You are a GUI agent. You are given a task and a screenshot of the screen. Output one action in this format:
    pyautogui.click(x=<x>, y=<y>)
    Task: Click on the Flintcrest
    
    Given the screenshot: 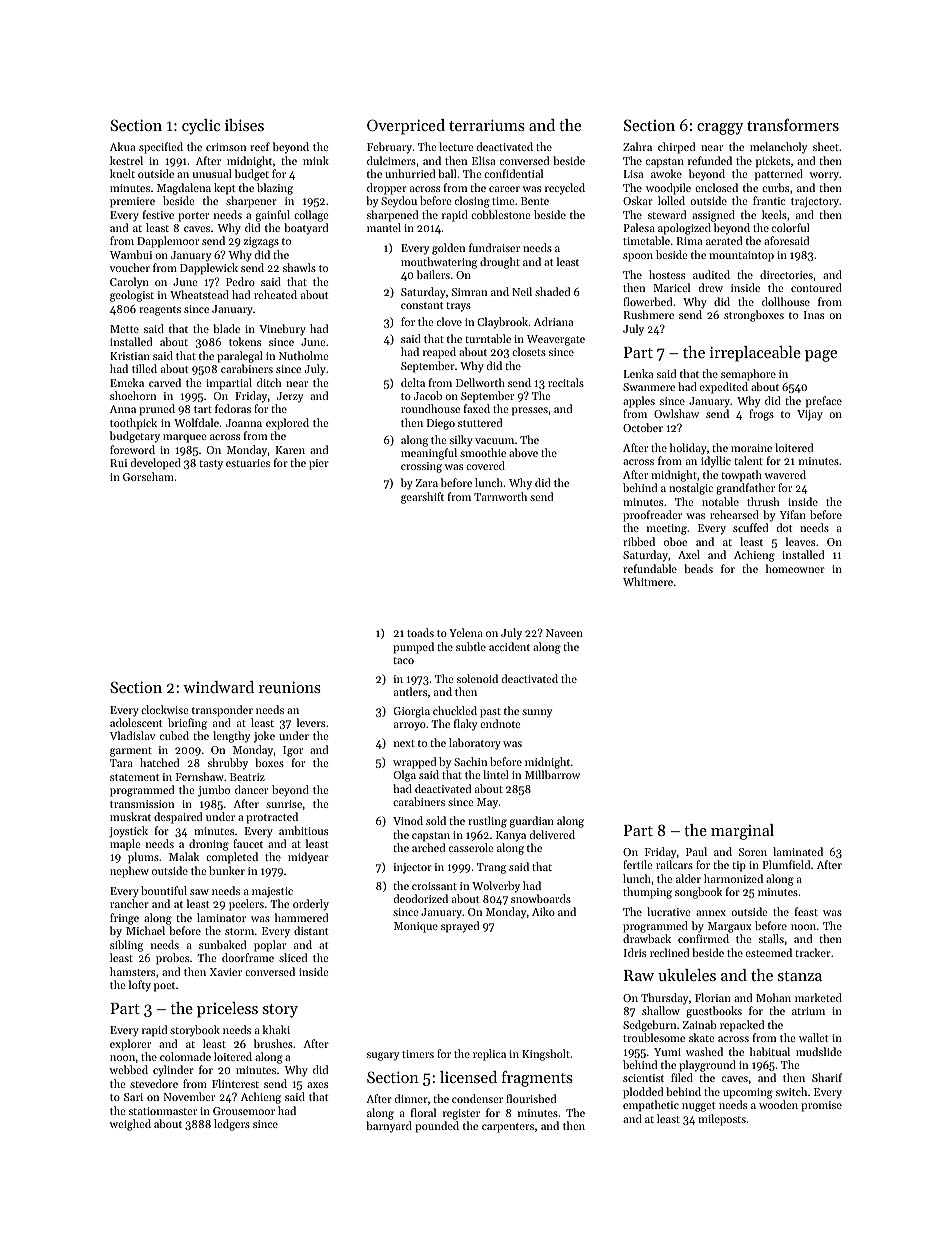 What is the action you would take?
    pyautogui.click(x=235, y=1083)
